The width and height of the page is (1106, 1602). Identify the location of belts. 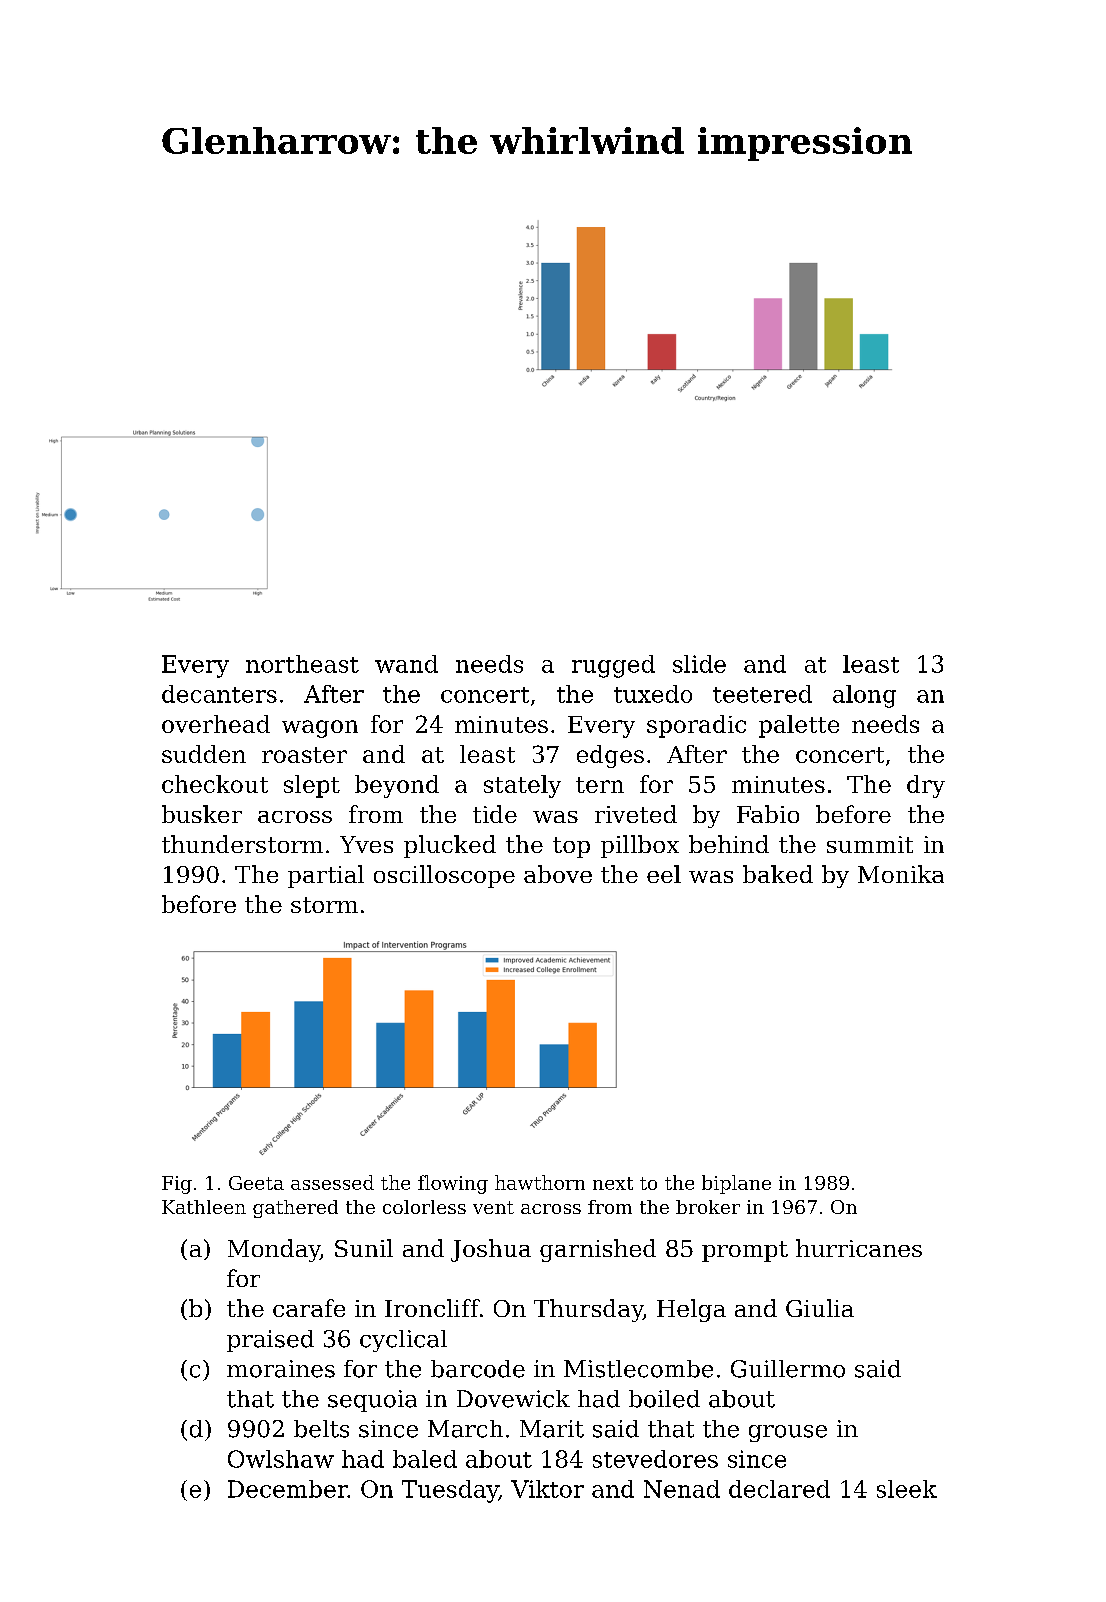
(321, 1429).
